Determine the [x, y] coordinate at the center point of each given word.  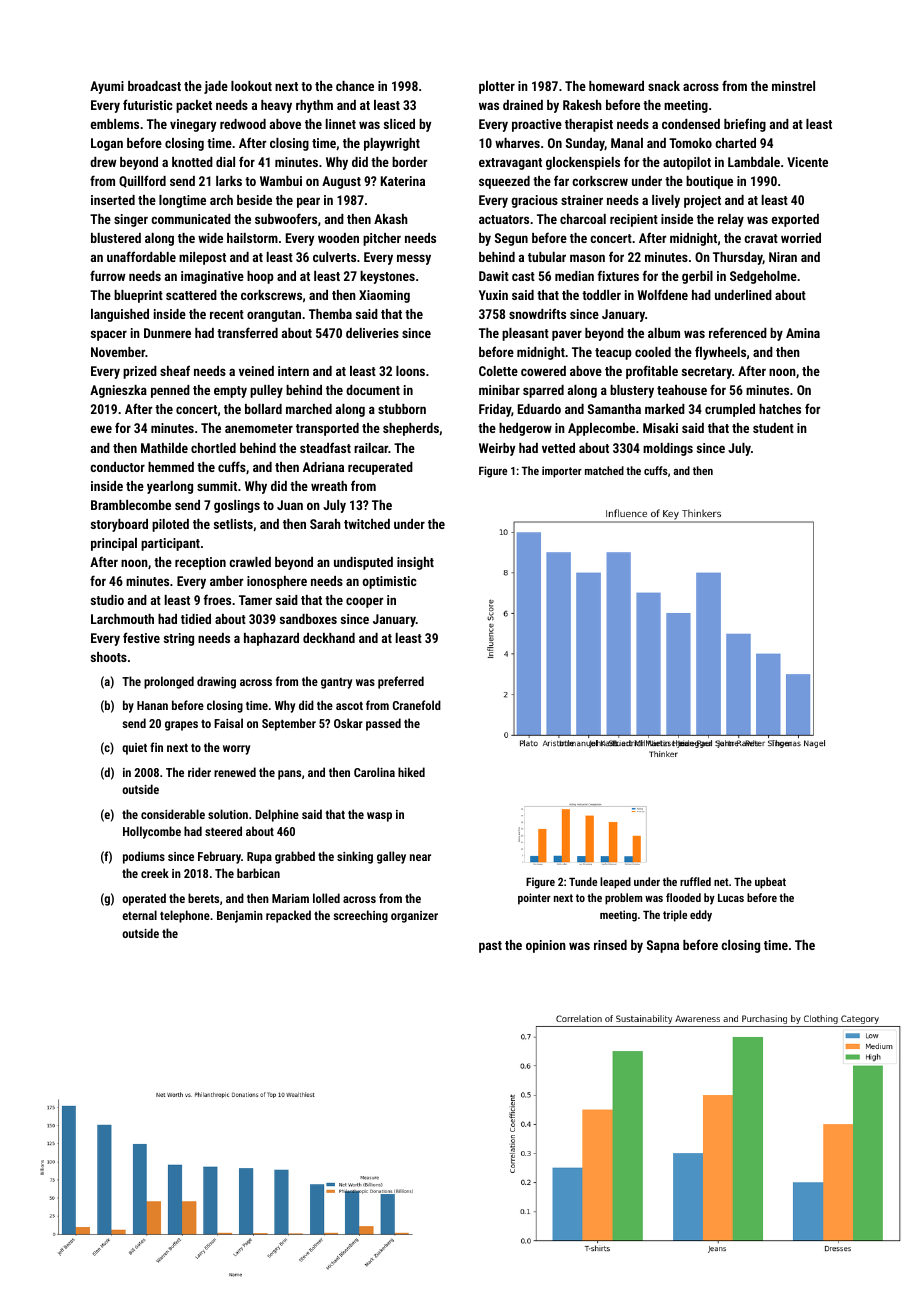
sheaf [175, 370]
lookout [251, 86]
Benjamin [240, 917]
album [664, 333]
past [490, 947]
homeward [616, 86]
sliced [399, 124]
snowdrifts [537, 313]
